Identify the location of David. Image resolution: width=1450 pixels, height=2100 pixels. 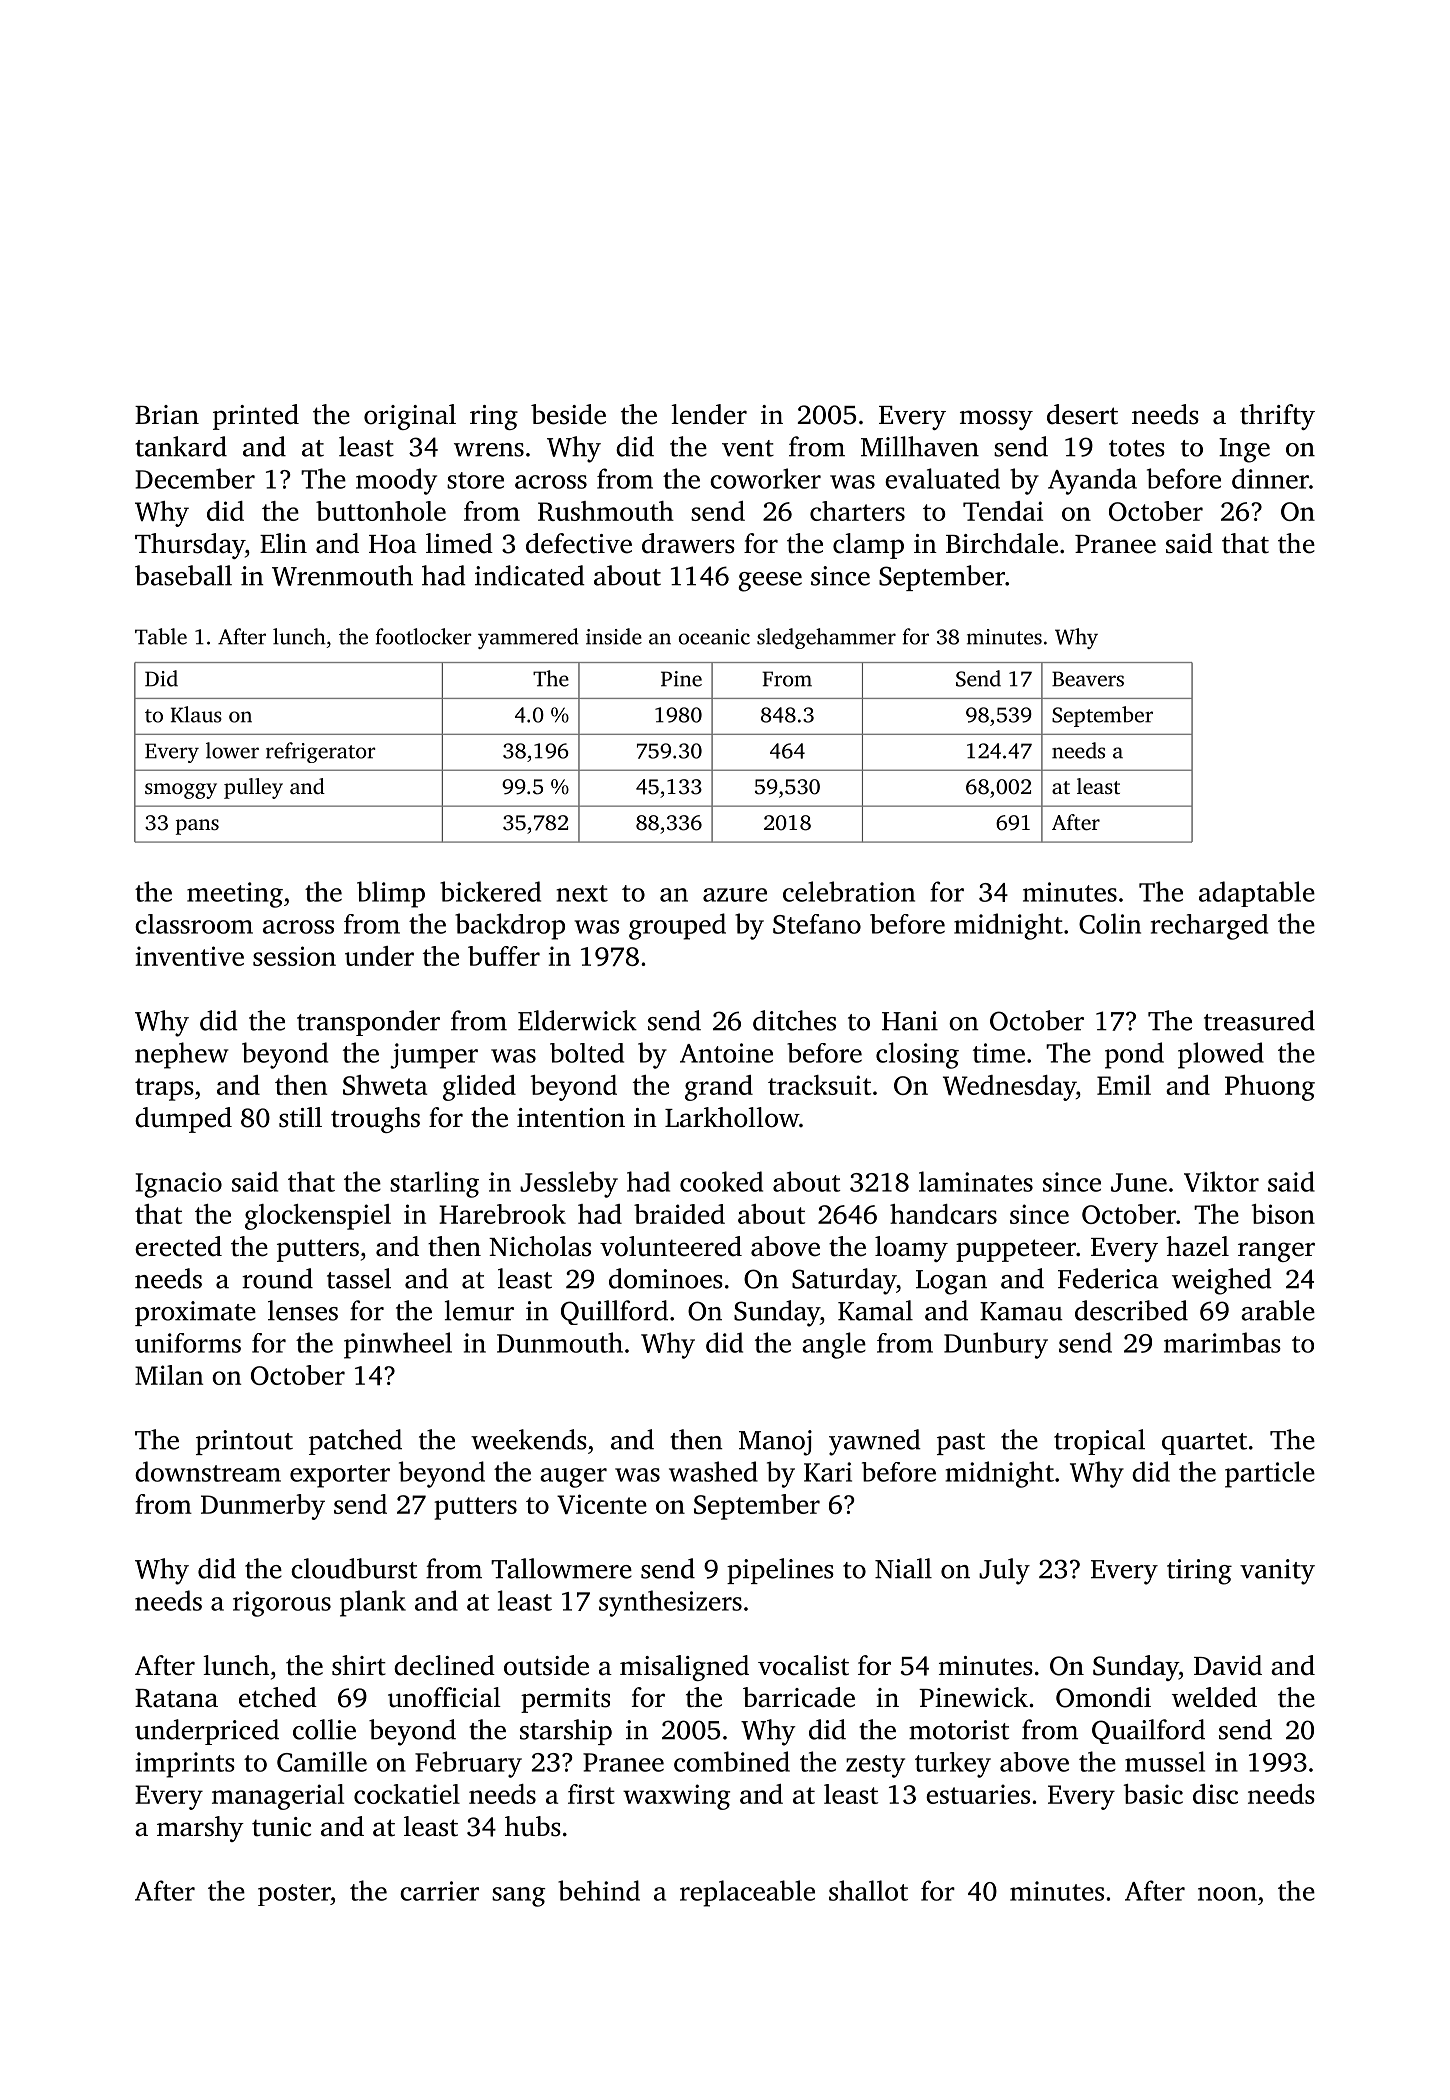
(1228, 1665).
